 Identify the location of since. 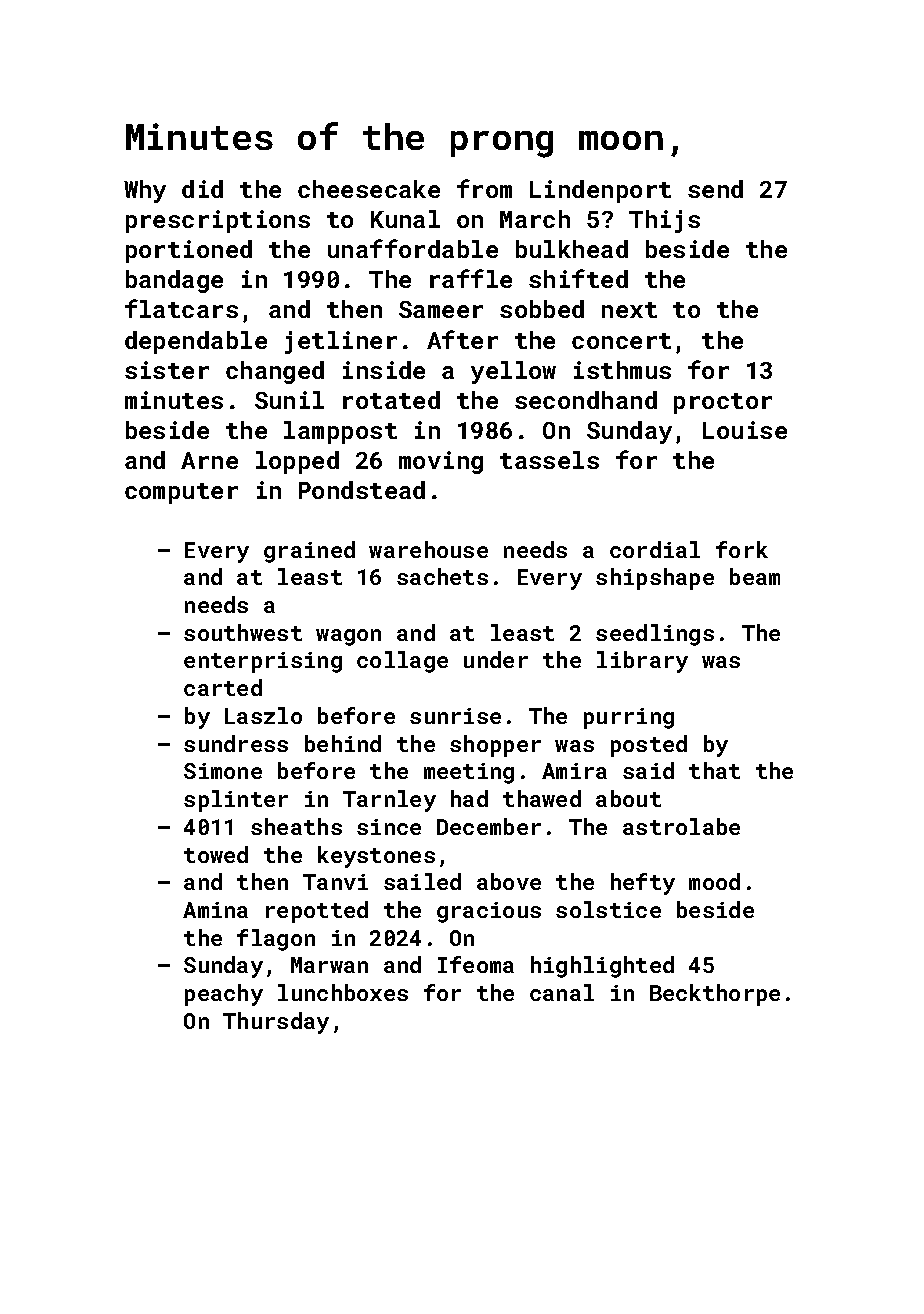
(389, 827).
